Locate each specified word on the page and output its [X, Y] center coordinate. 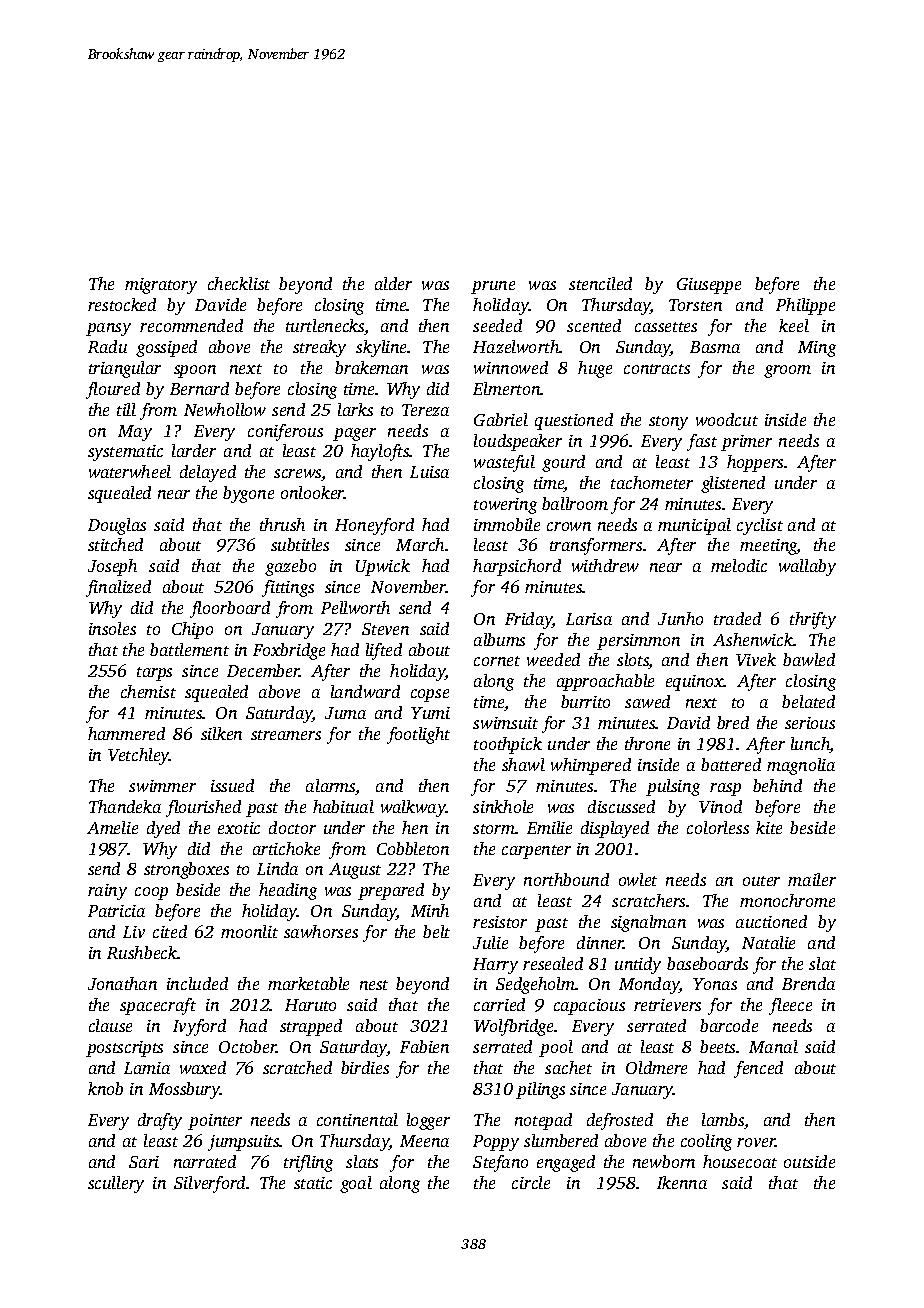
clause [110, 1025]
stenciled [600, 283]
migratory [161, 286]
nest [374, 985]
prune [493, 287]
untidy [638, 965]
